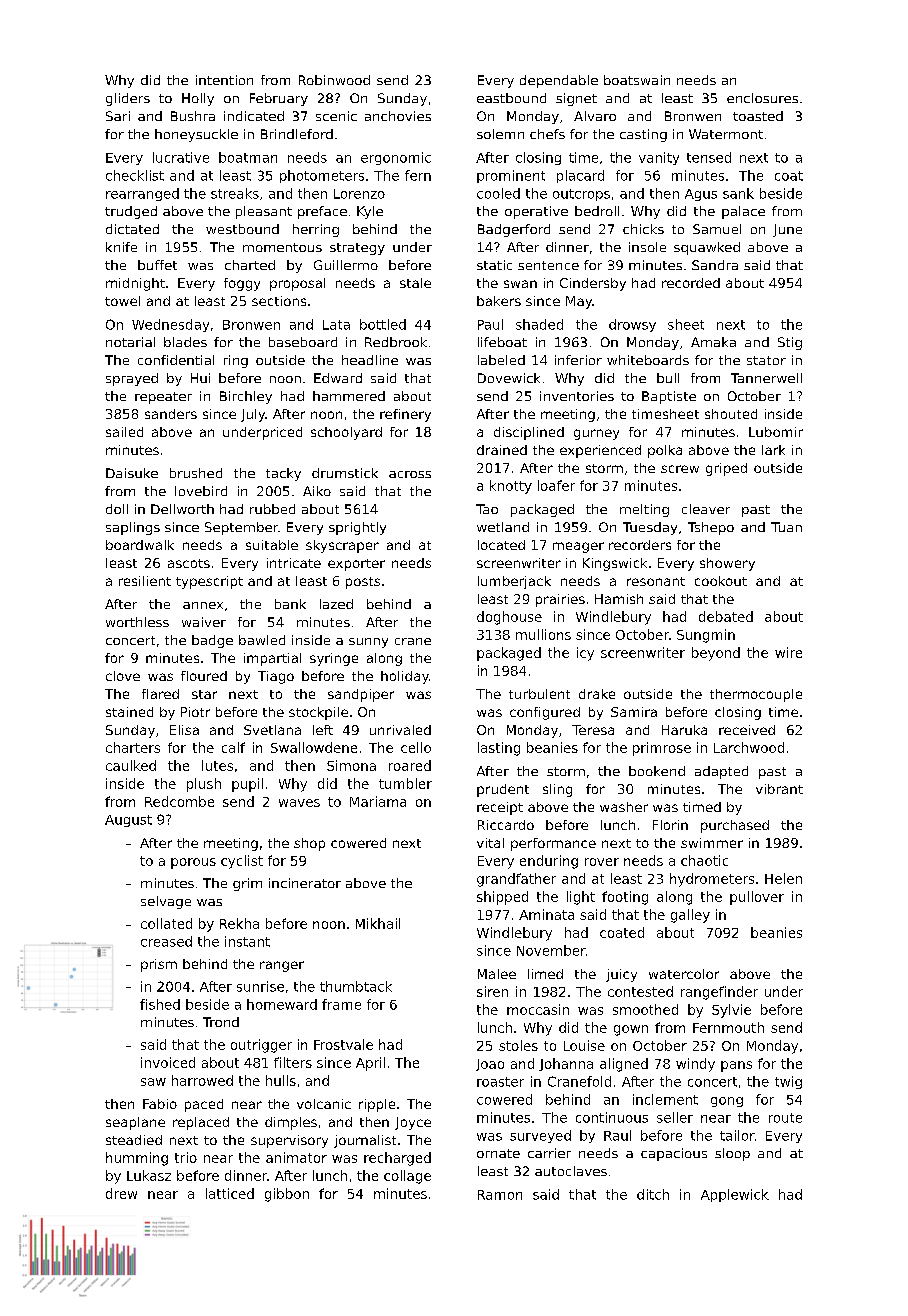 The width and height of the page is (908, 1316). What do you see at coordinates (509, 618) in the page?
I see `doghouse` at bounding box center [509, 618].
